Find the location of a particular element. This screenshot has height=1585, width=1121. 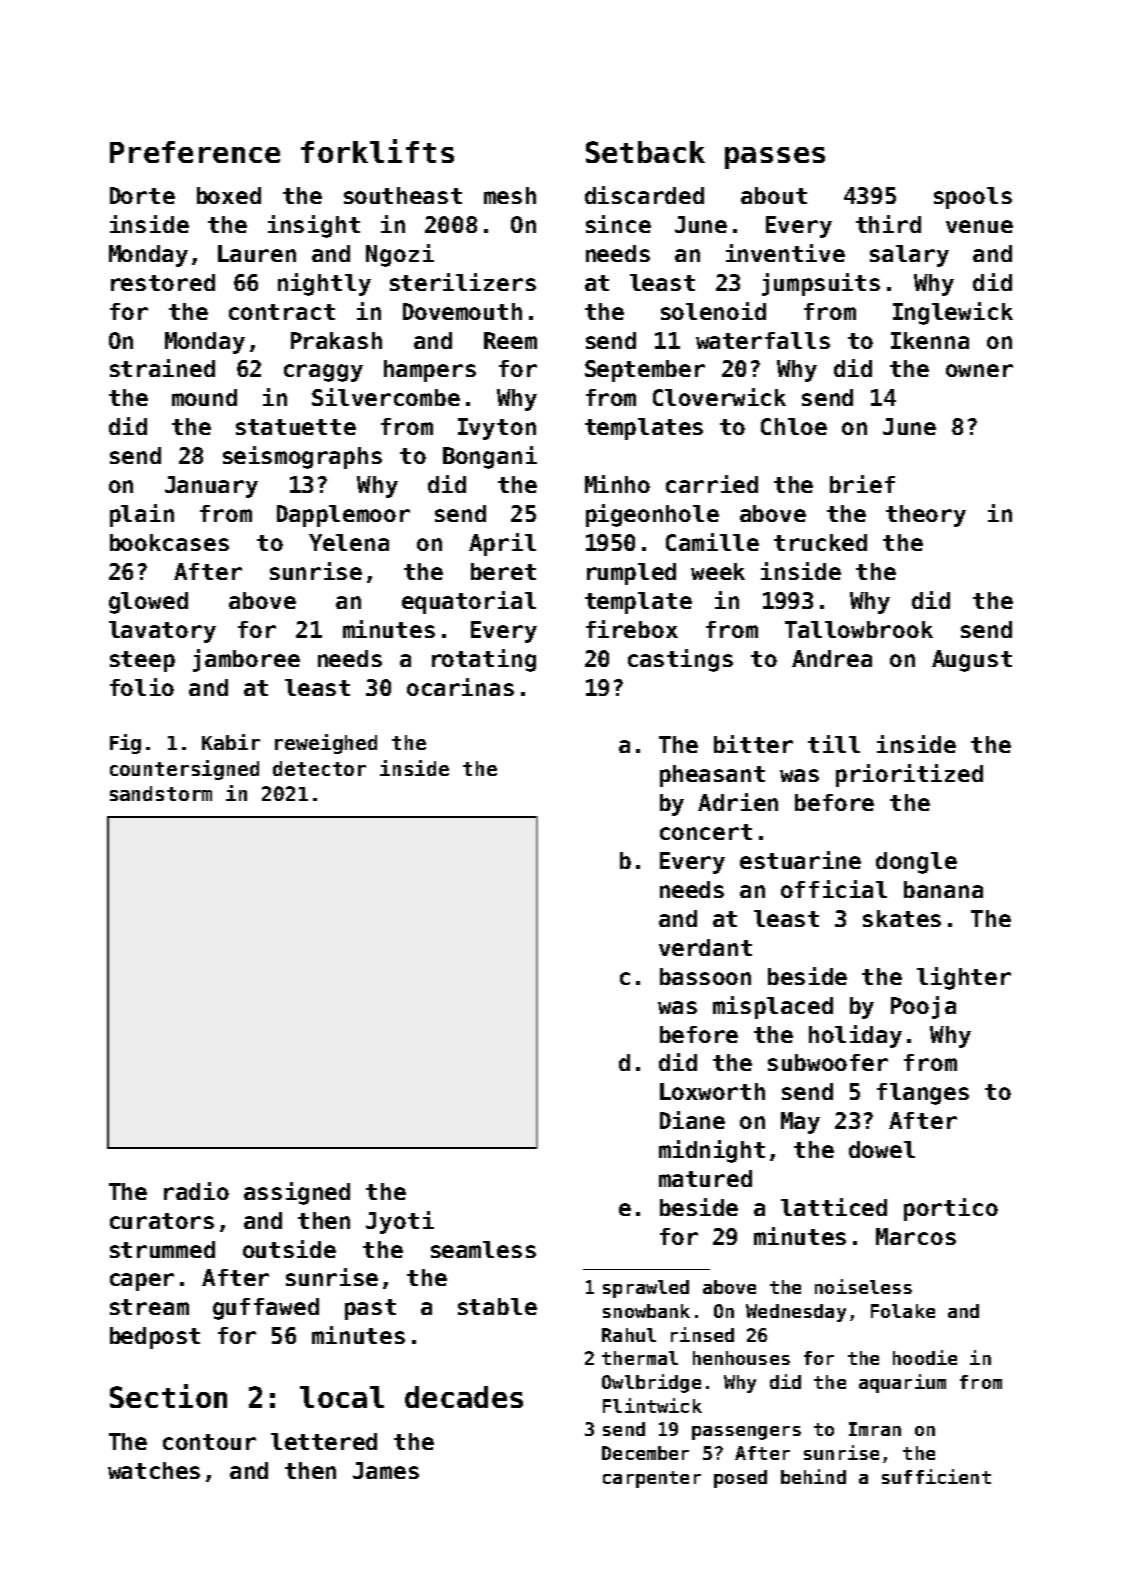

prioritized is located at coordinates (909, 775).
